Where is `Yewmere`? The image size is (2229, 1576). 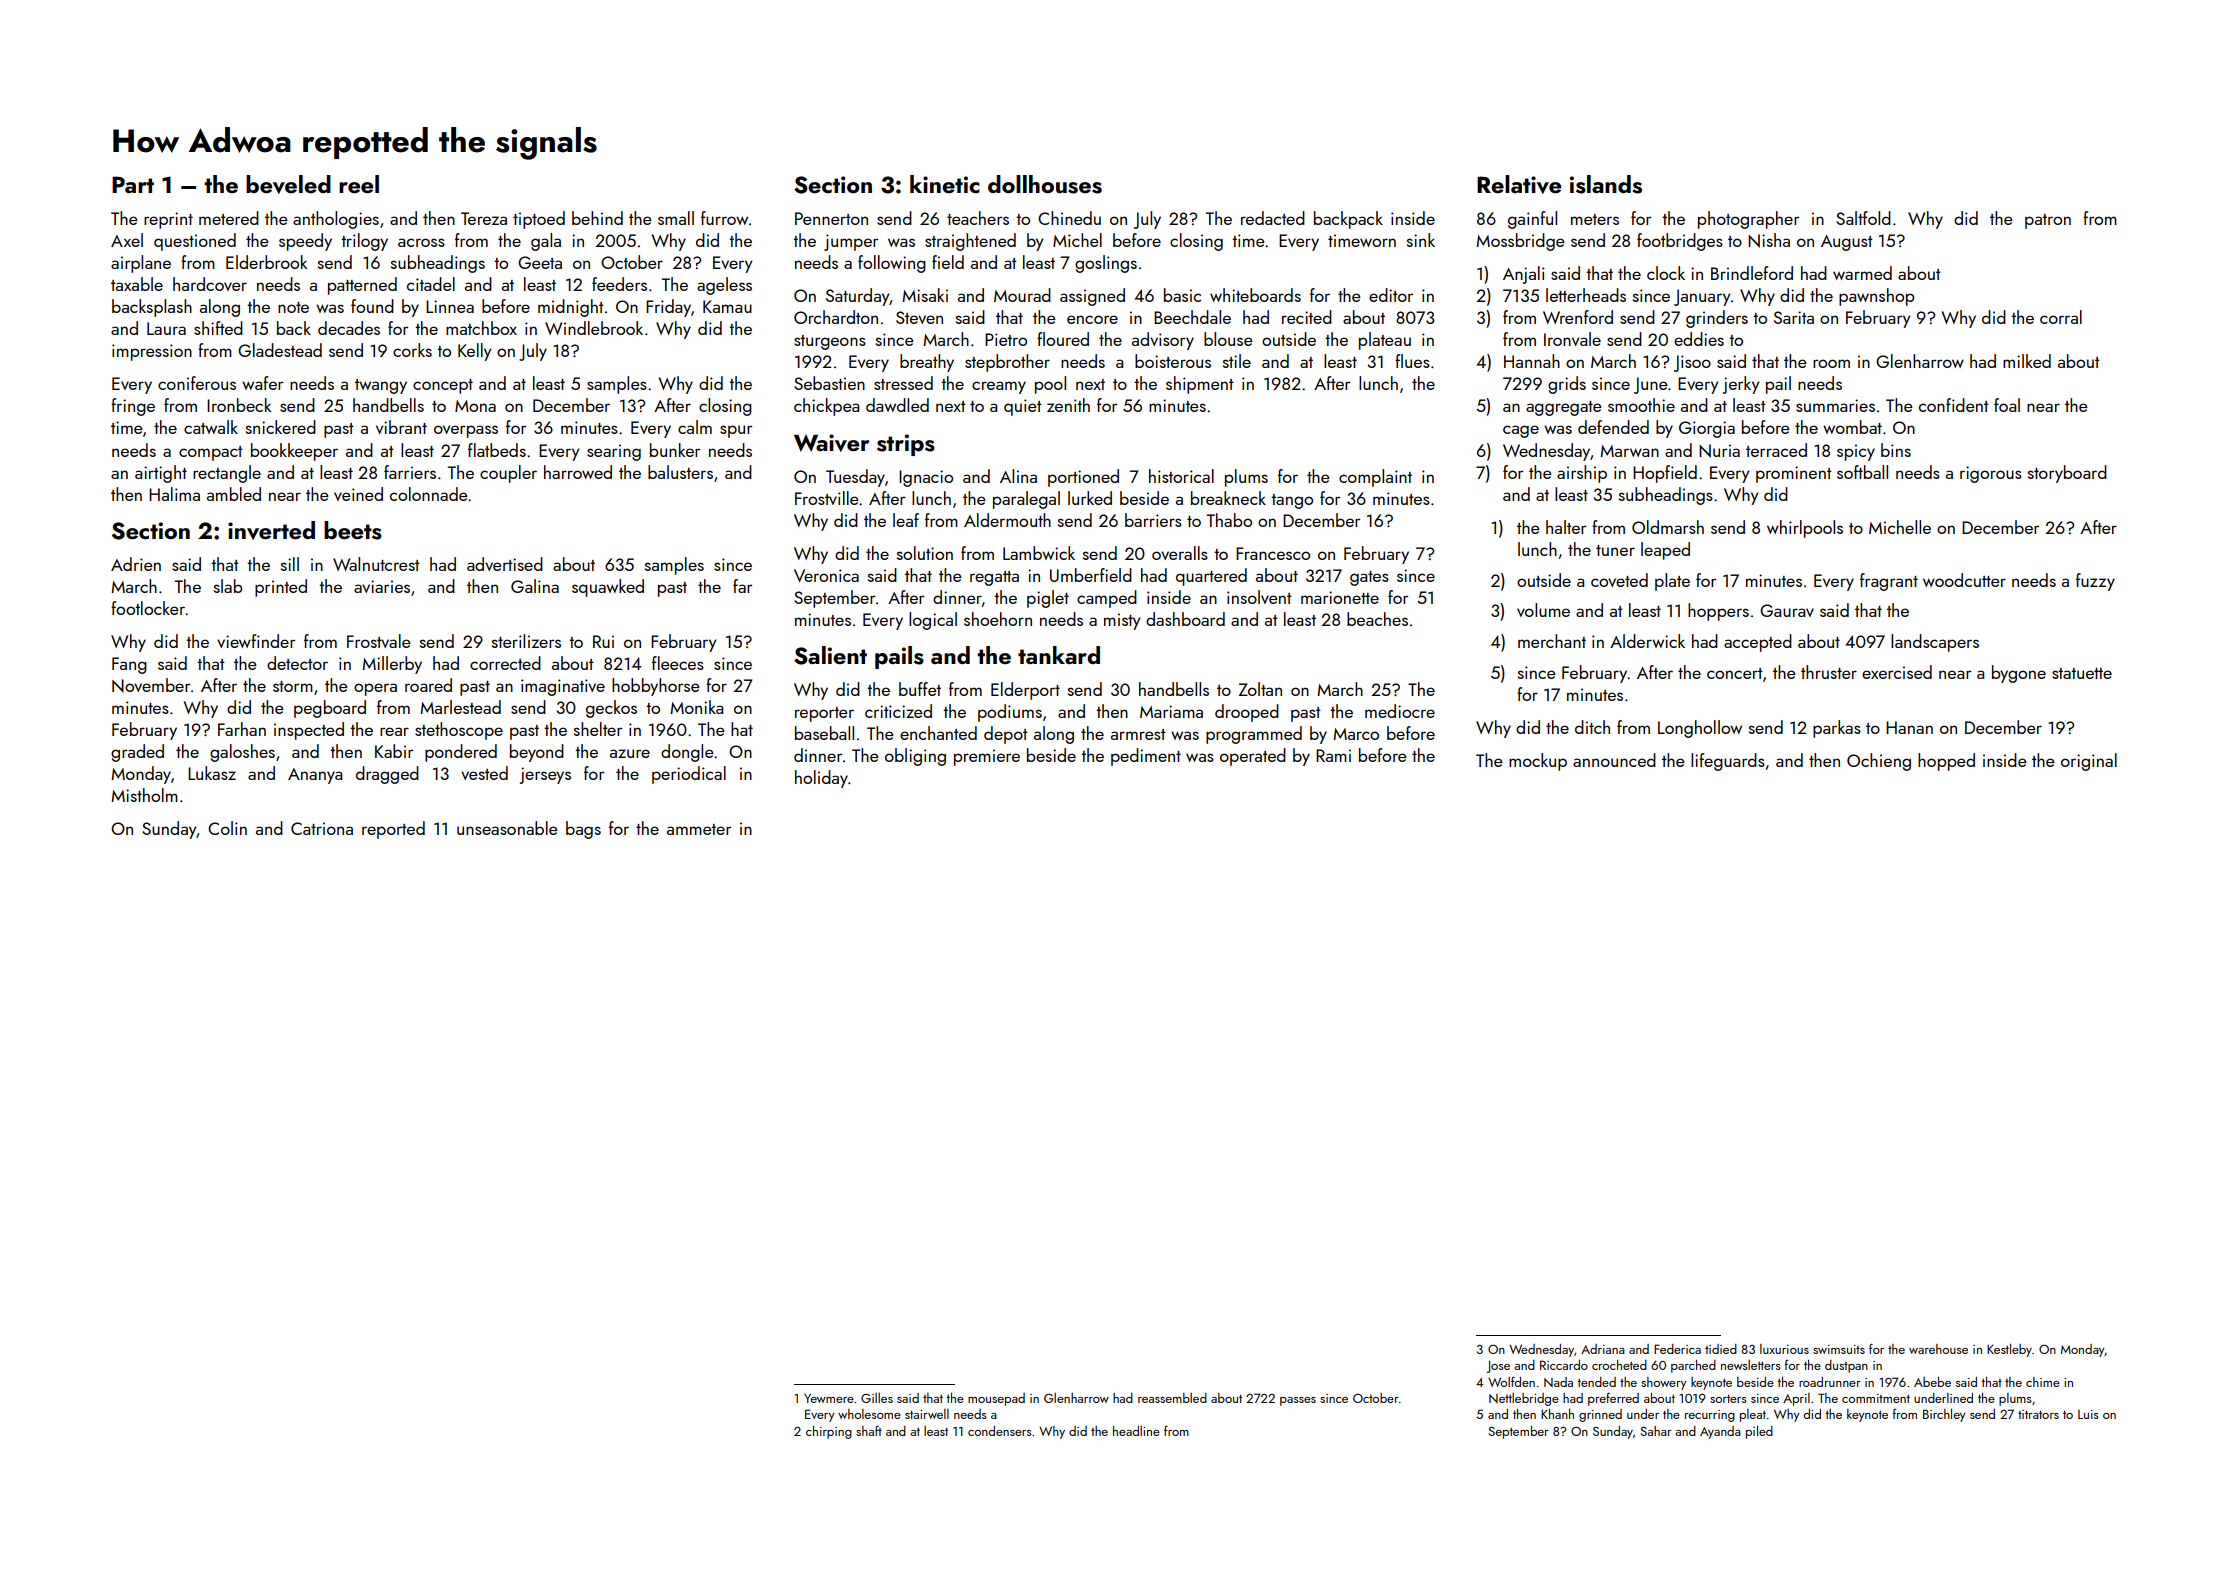 Yewmere is located at coordinates (829, 1398).
